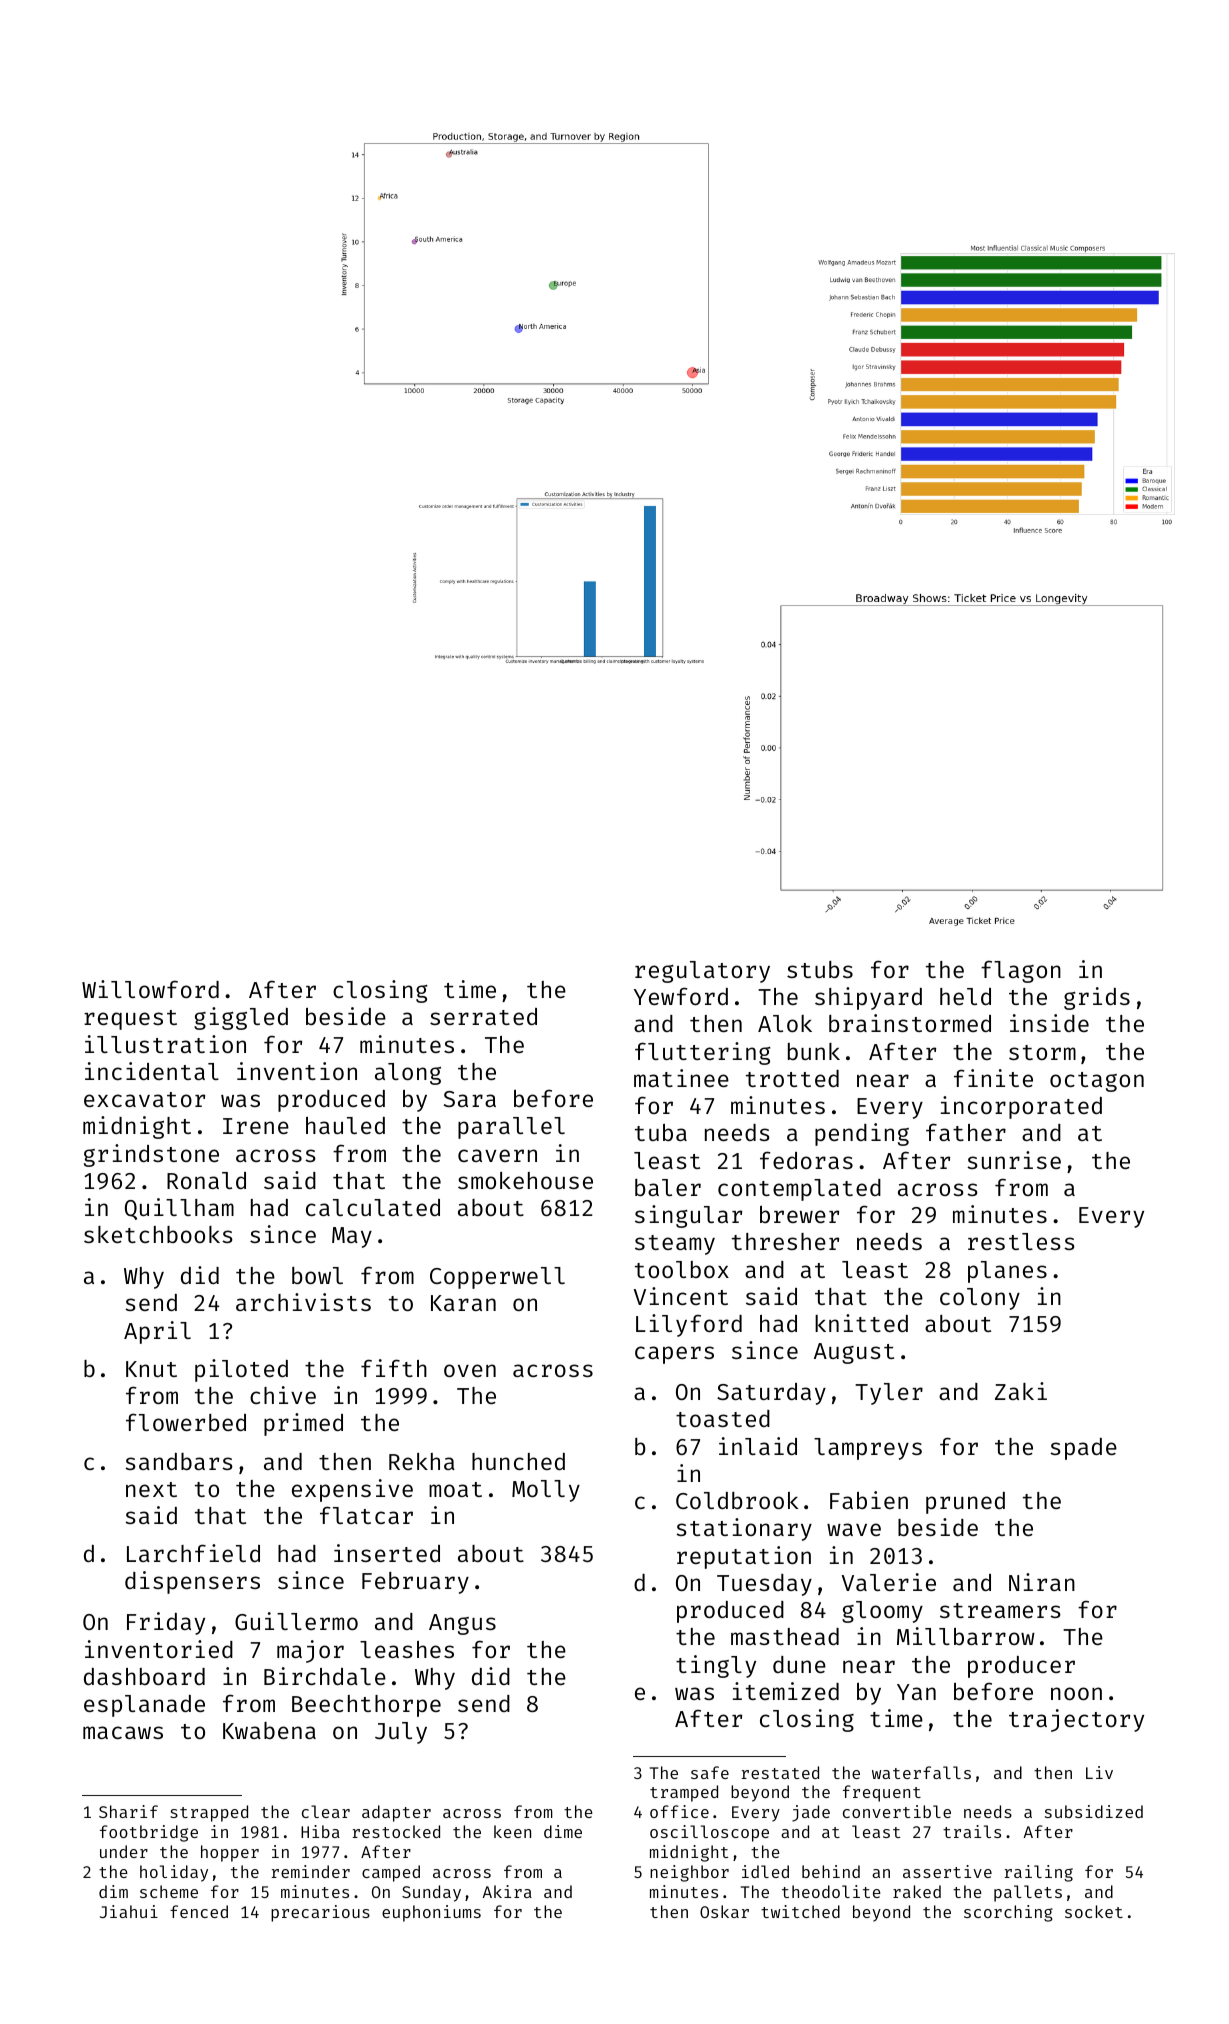 Image resolution: width=1229 pixels, height=2024 pixels. Describe the element at coordinates (820, 969) in the document. I see `stubs` at that location.
